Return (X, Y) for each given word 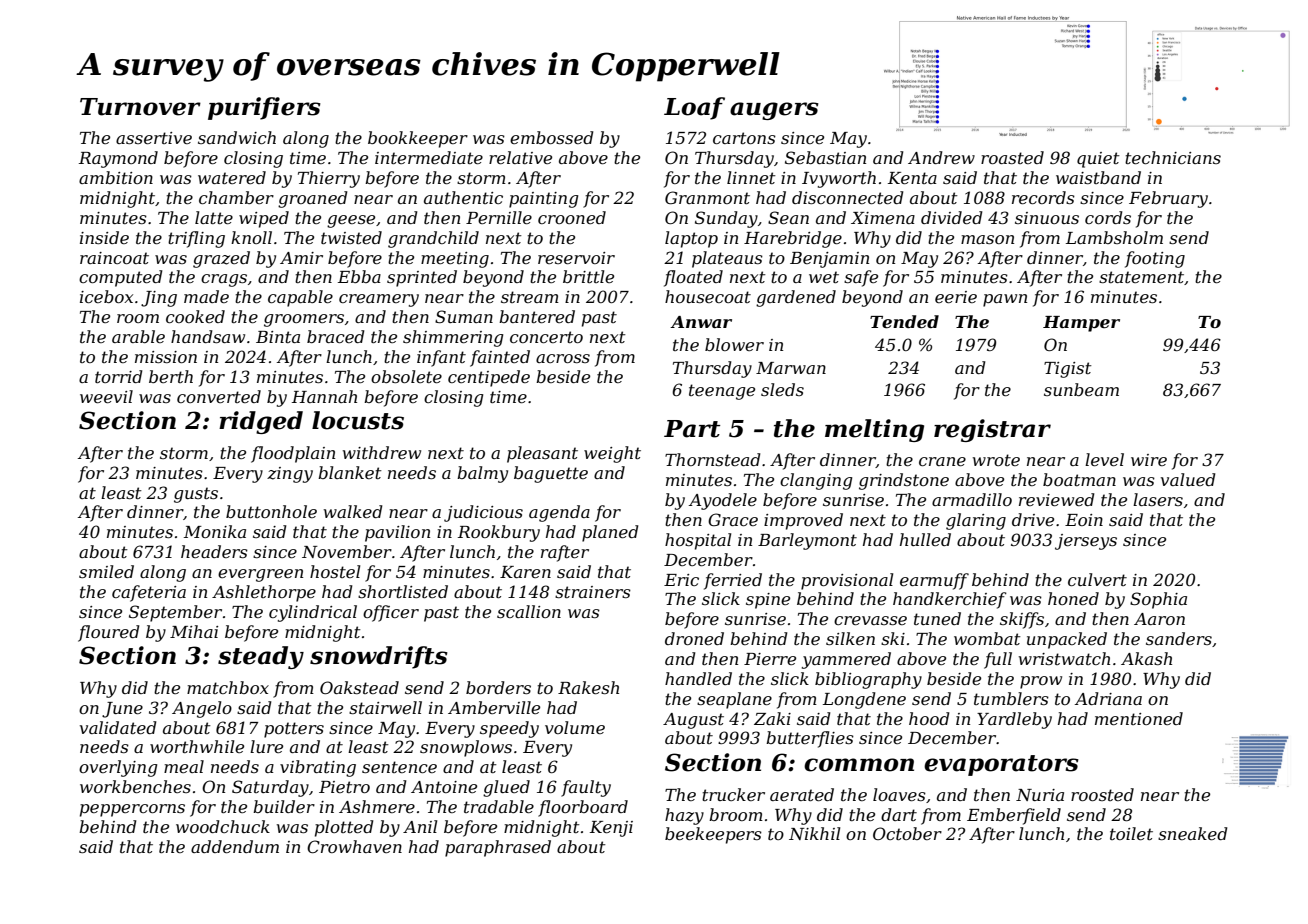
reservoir (576, 258)
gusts (196, 495)
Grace (733, 519)
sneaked (1192, 833)
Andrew (941, 157)
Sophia (1158, 600)
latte (214, 217)
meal (184, 766)
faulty (586, 788)
